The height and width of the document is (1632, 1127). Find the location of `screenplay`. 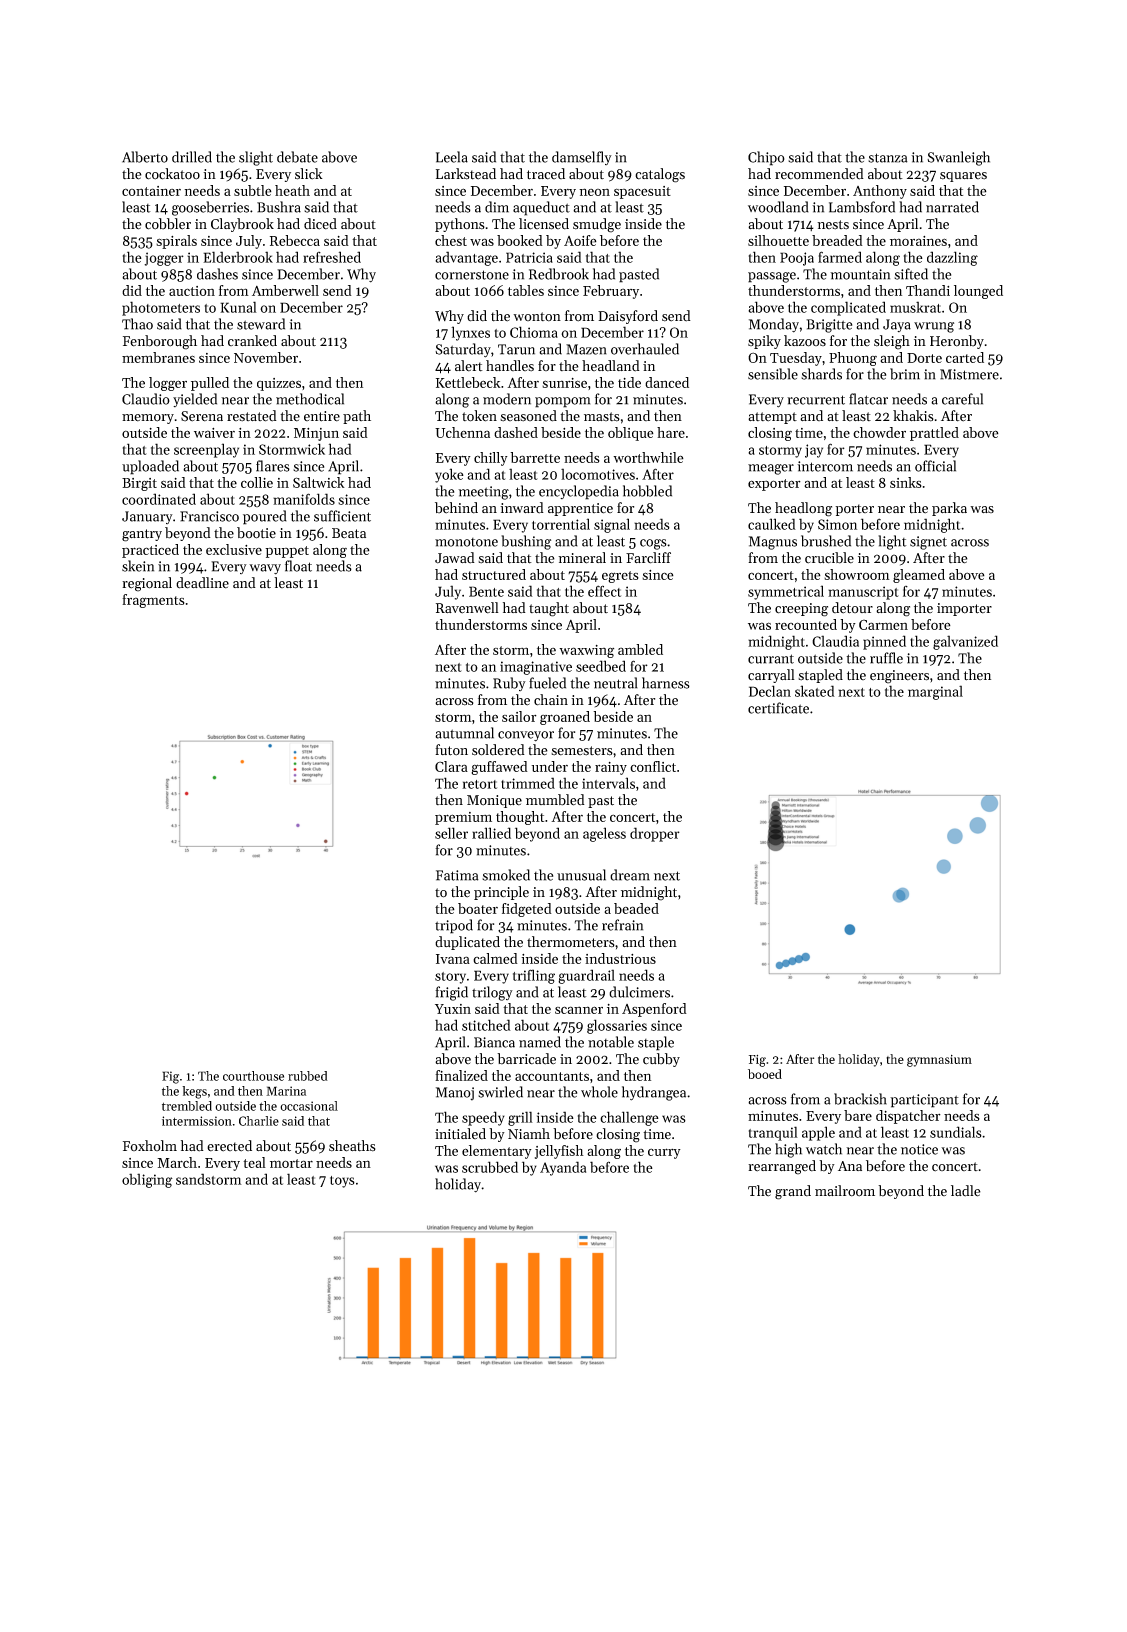

screenplay is located at coordinates (206, 450).
